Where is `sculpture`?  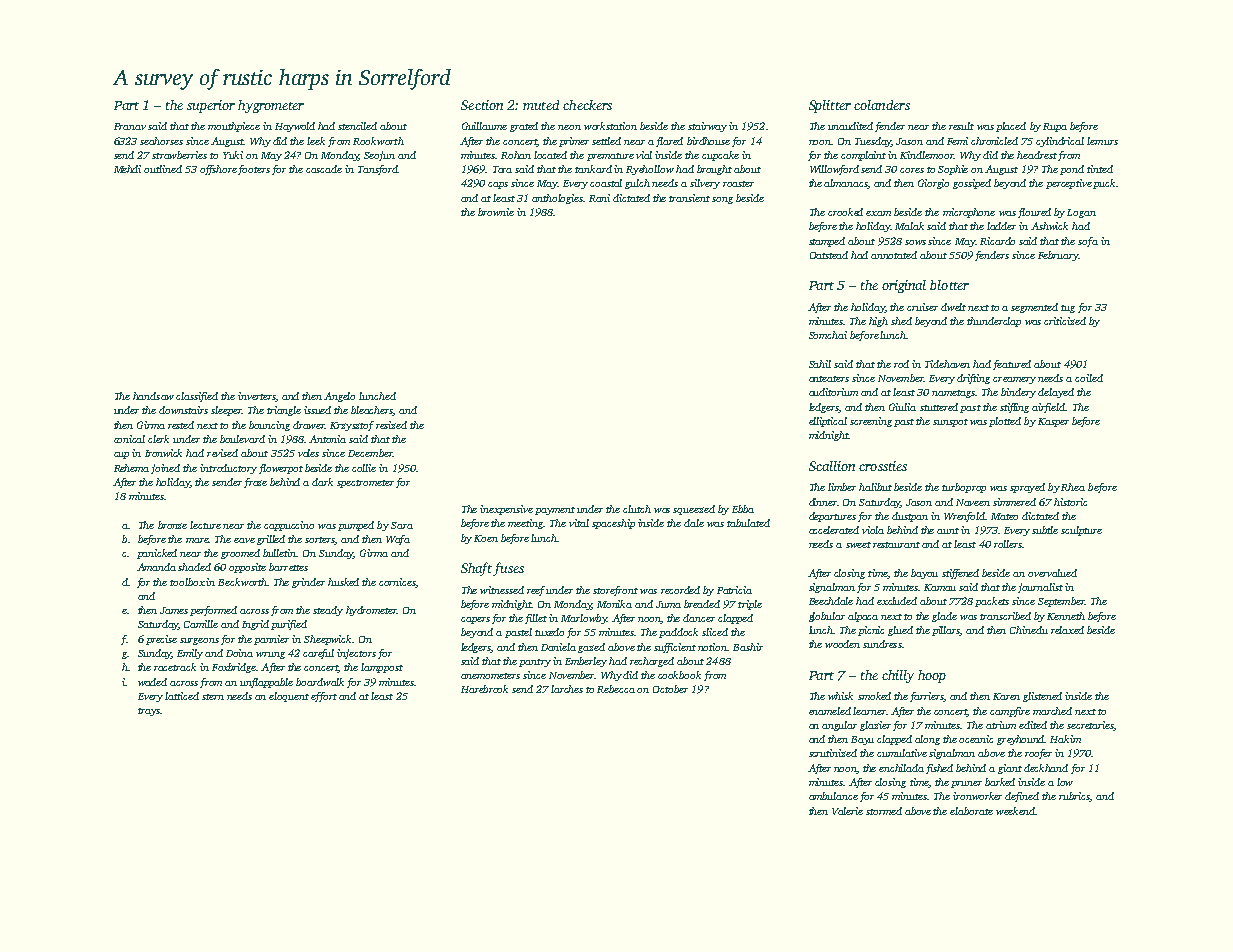
sculpture is located at coordinates (1081, 531).
